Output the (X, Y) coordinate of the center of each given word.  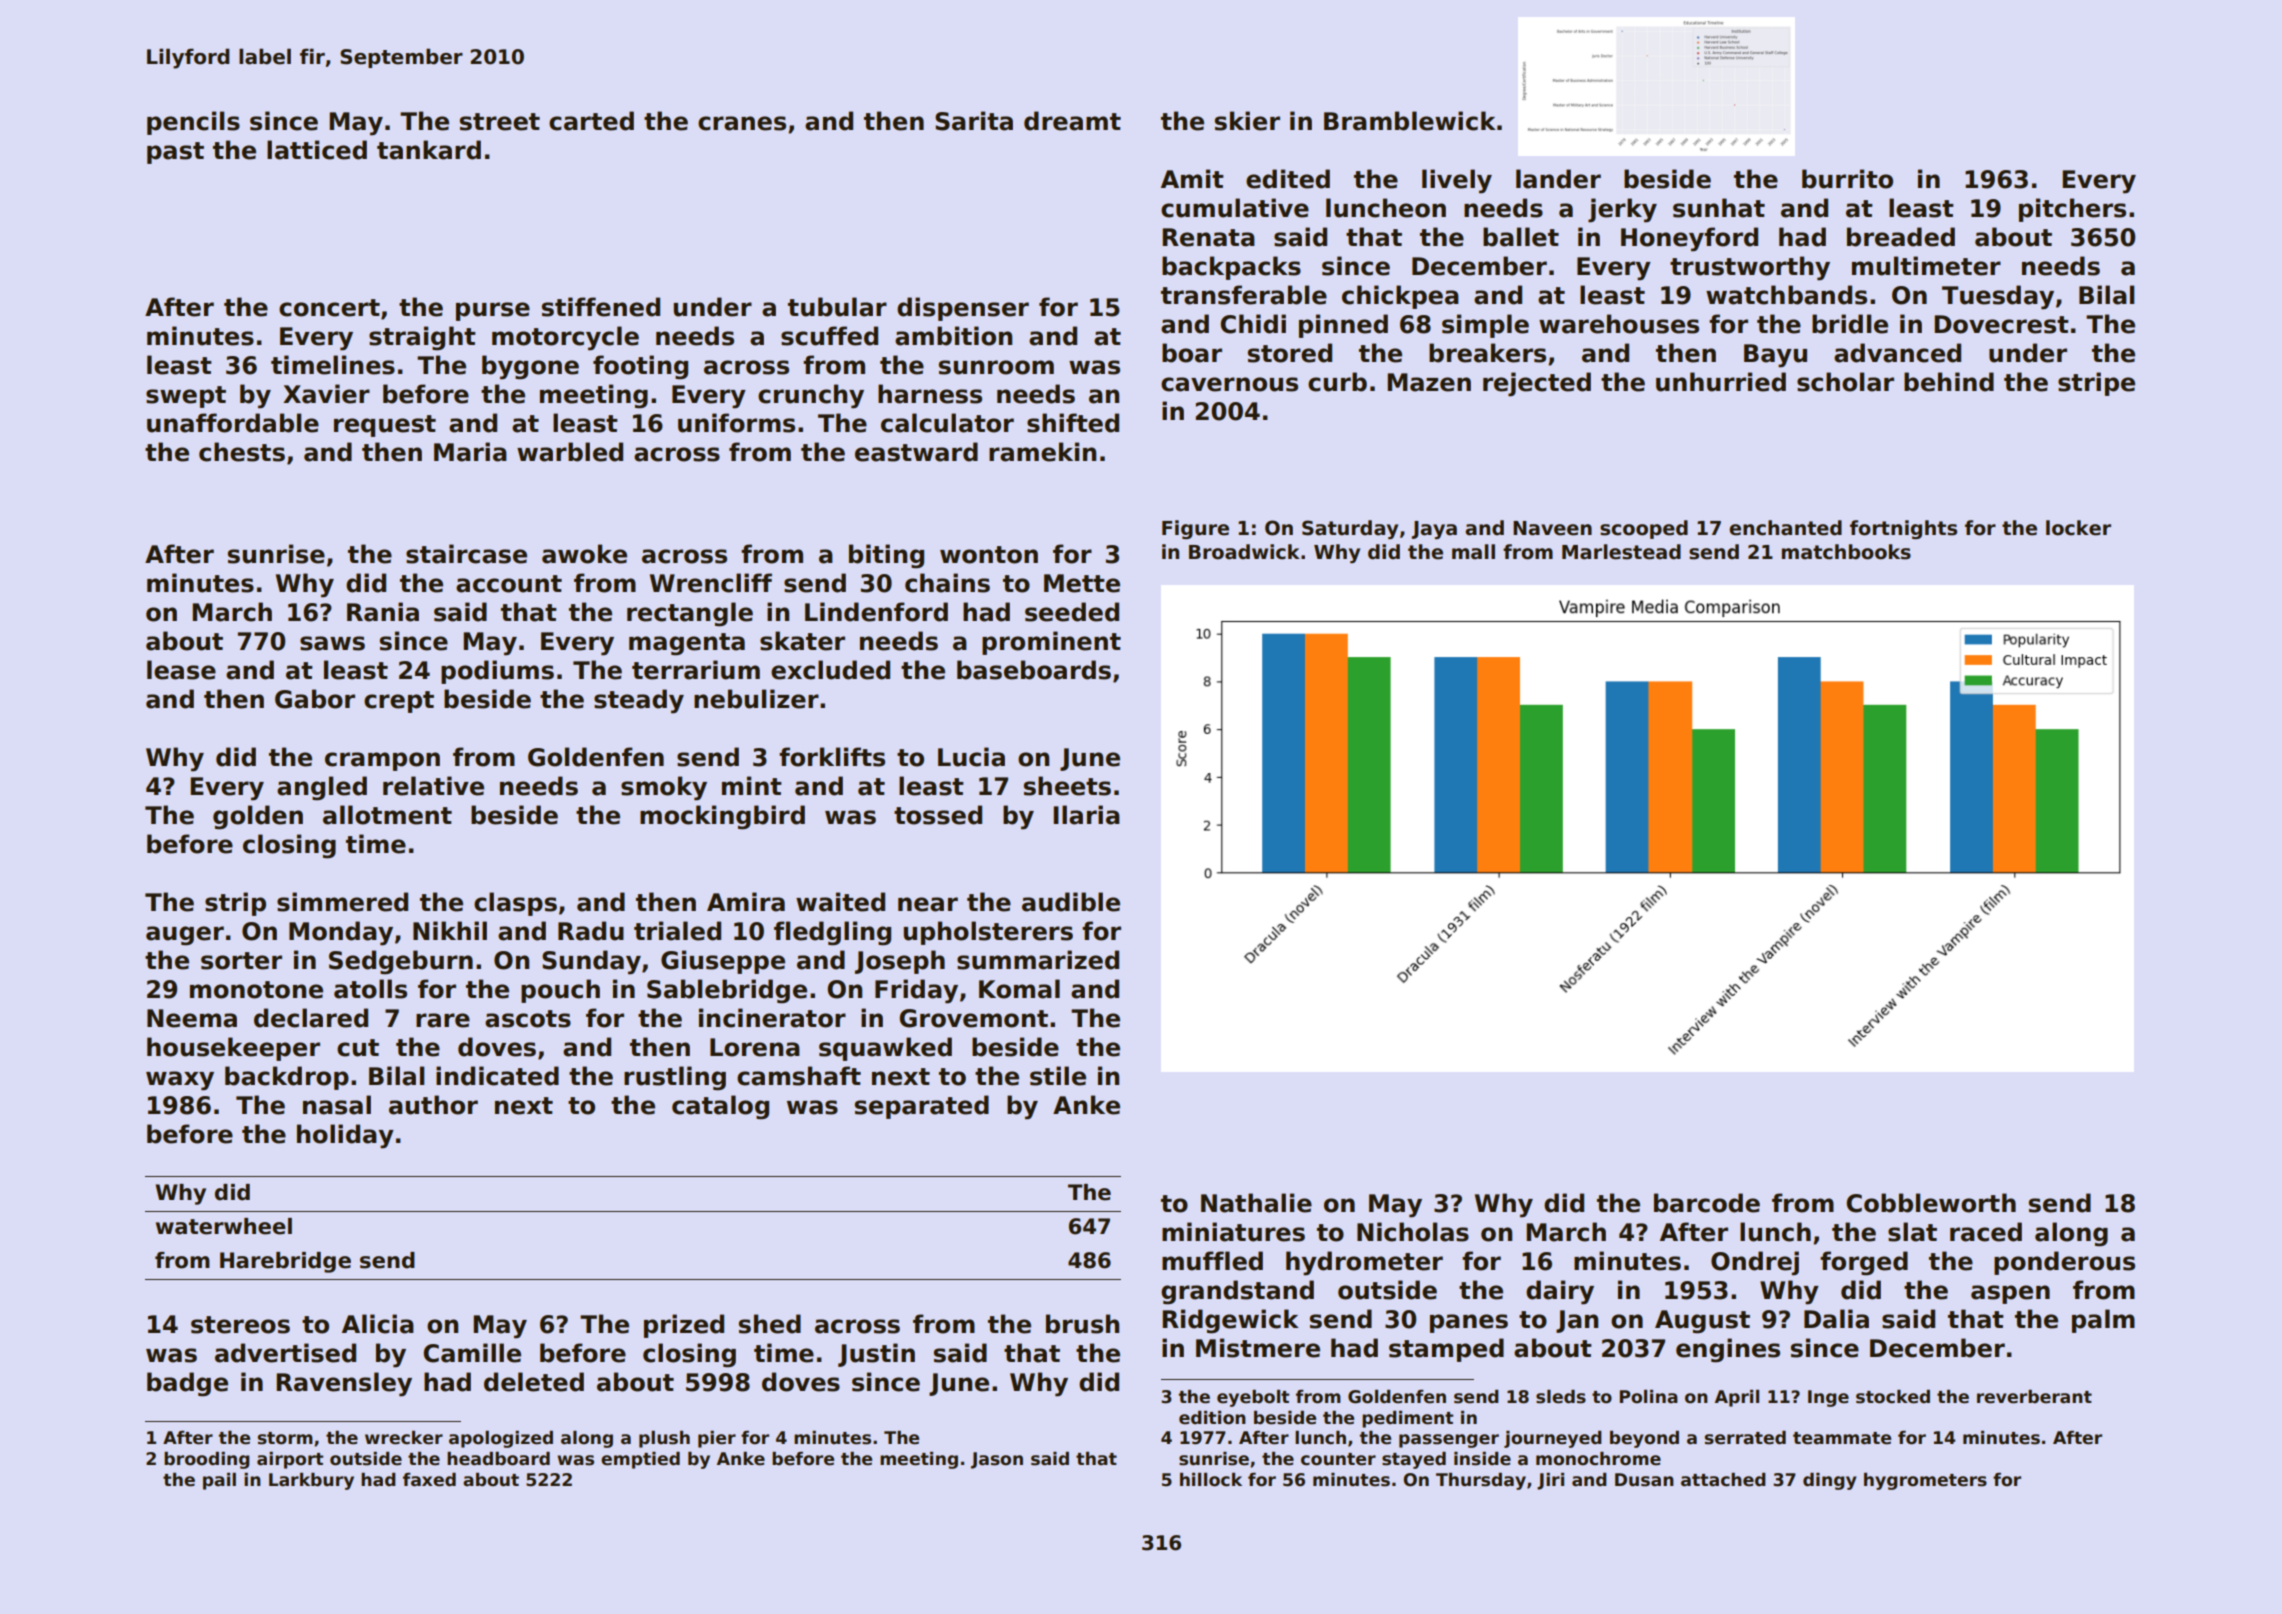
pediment (1407, 1419)
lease (181, 670)
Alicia (378, 1324)
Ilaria (1086, 815)
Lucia (971, 757)
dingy (1830, 1481)
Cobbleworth (1931, 1203)
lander (1558, 179)
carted (591, 121)
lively (1457, 181)
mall (1473, 552)
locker (2078, 528)
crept (399, 702)
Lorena (755, 1047)
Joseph (900, 962)
